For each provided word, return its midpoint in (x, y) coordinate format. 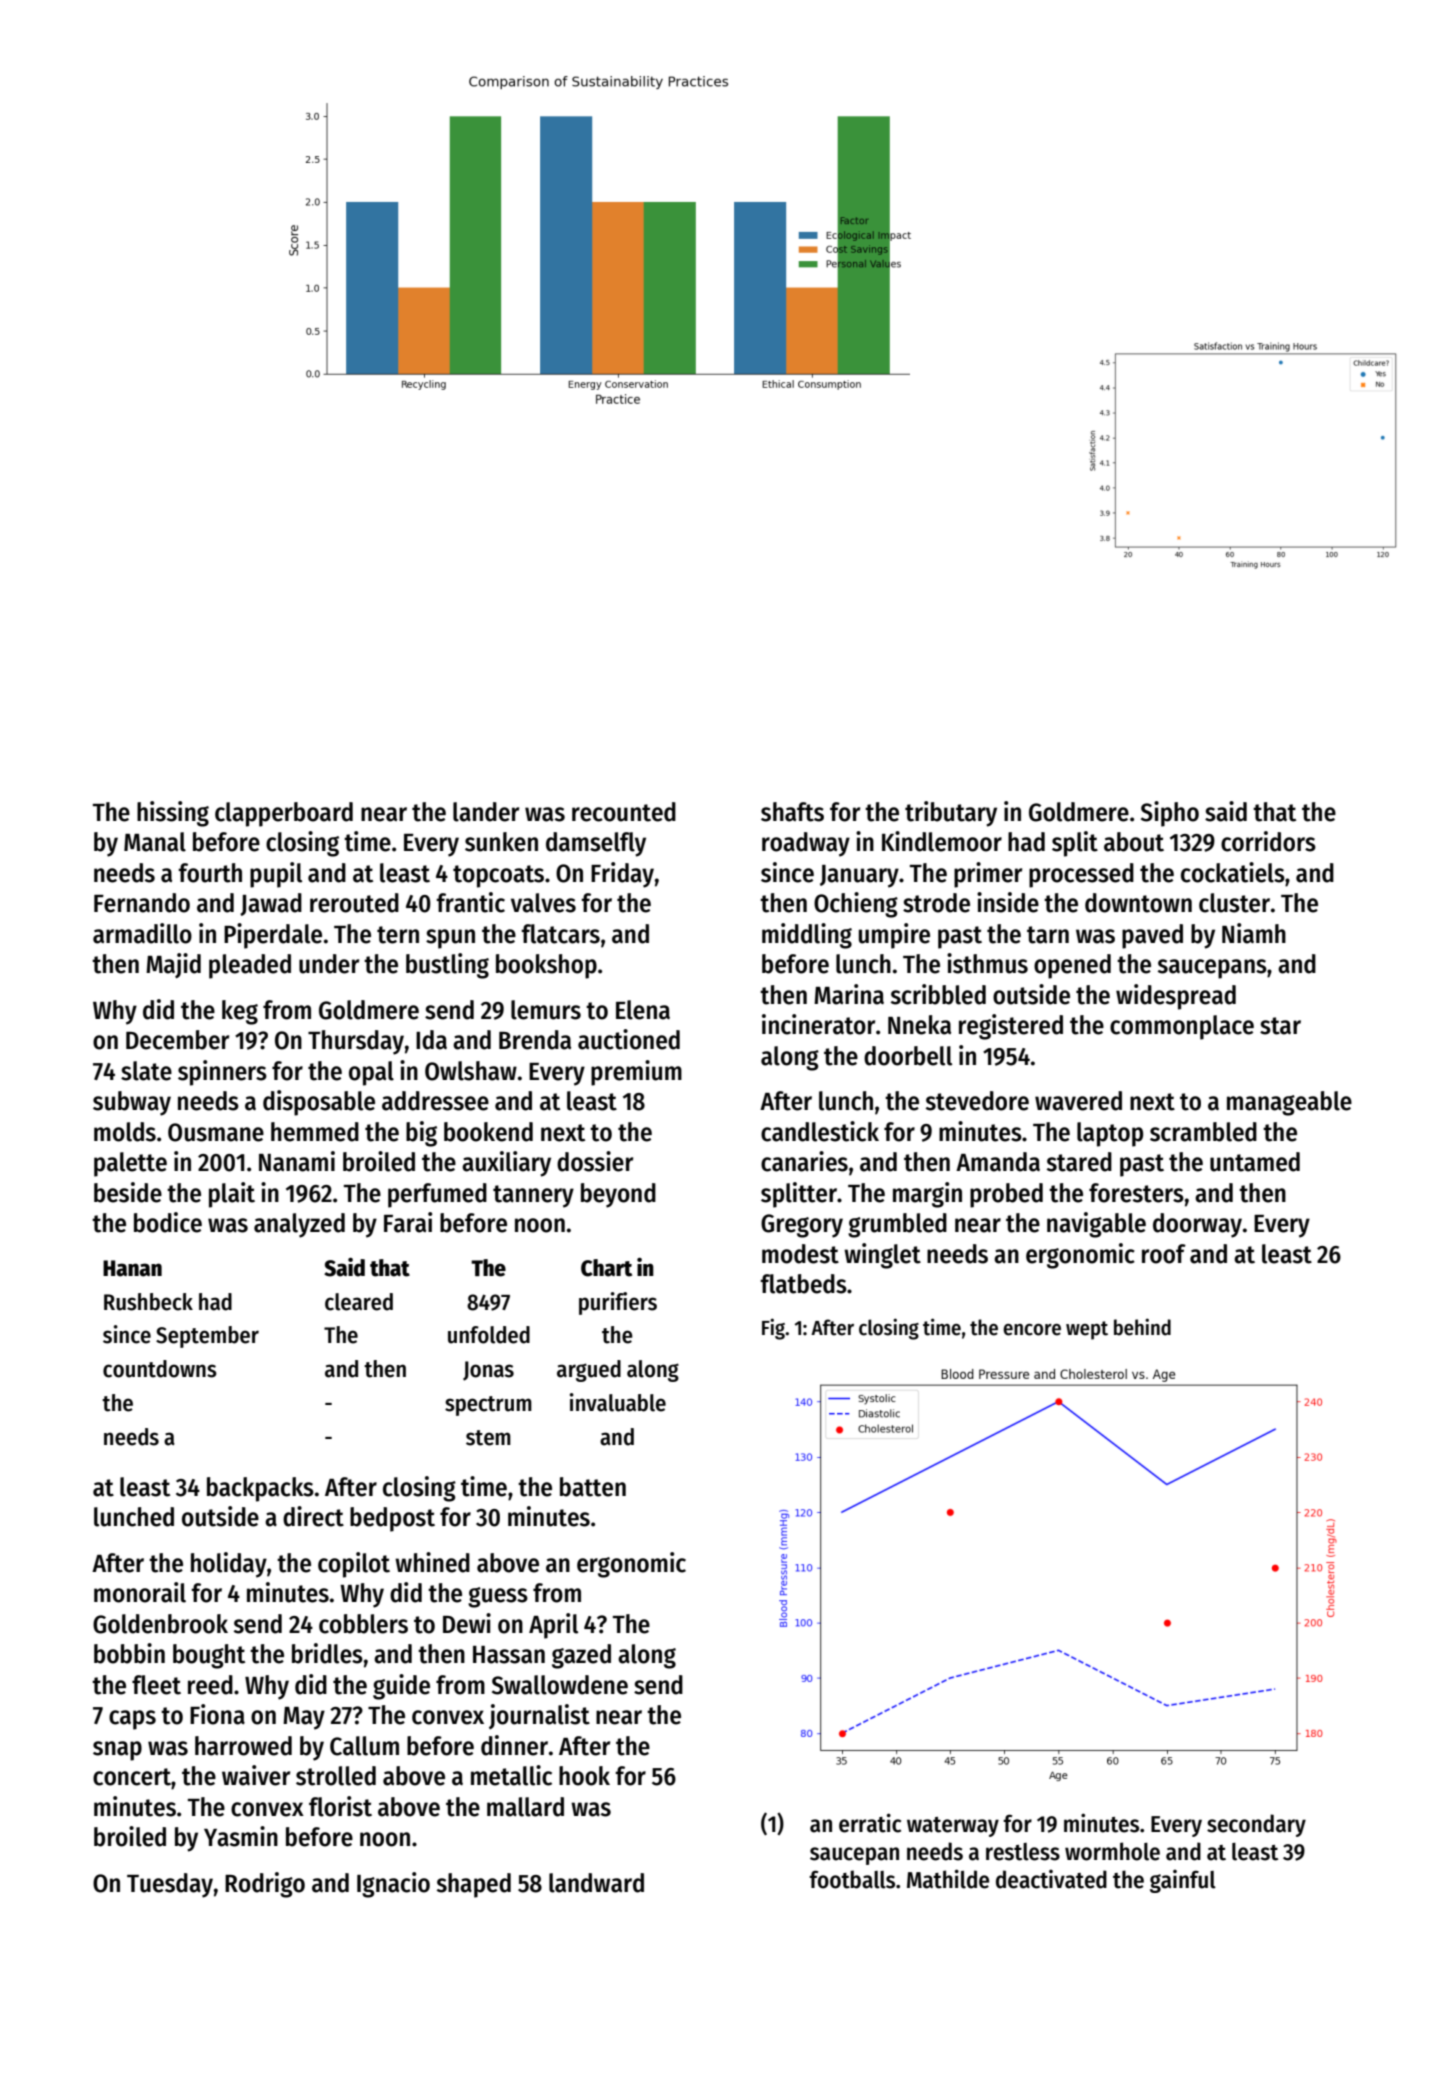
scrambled (1203, 1132)
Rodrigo (265, 1885)
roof (1164, 1254)
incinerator (818, 1024)
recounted (624, 812)
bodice (168, 1222)
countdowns (160, 1369)
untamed (1255, 1162)
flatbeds (803, 1284)
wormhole (1112, 1851)
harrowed (243, 1746)
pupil (276, 875)
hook (584, 1776)
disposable (319, 1103)
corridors (1268, 841)
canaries (804, 1161)
